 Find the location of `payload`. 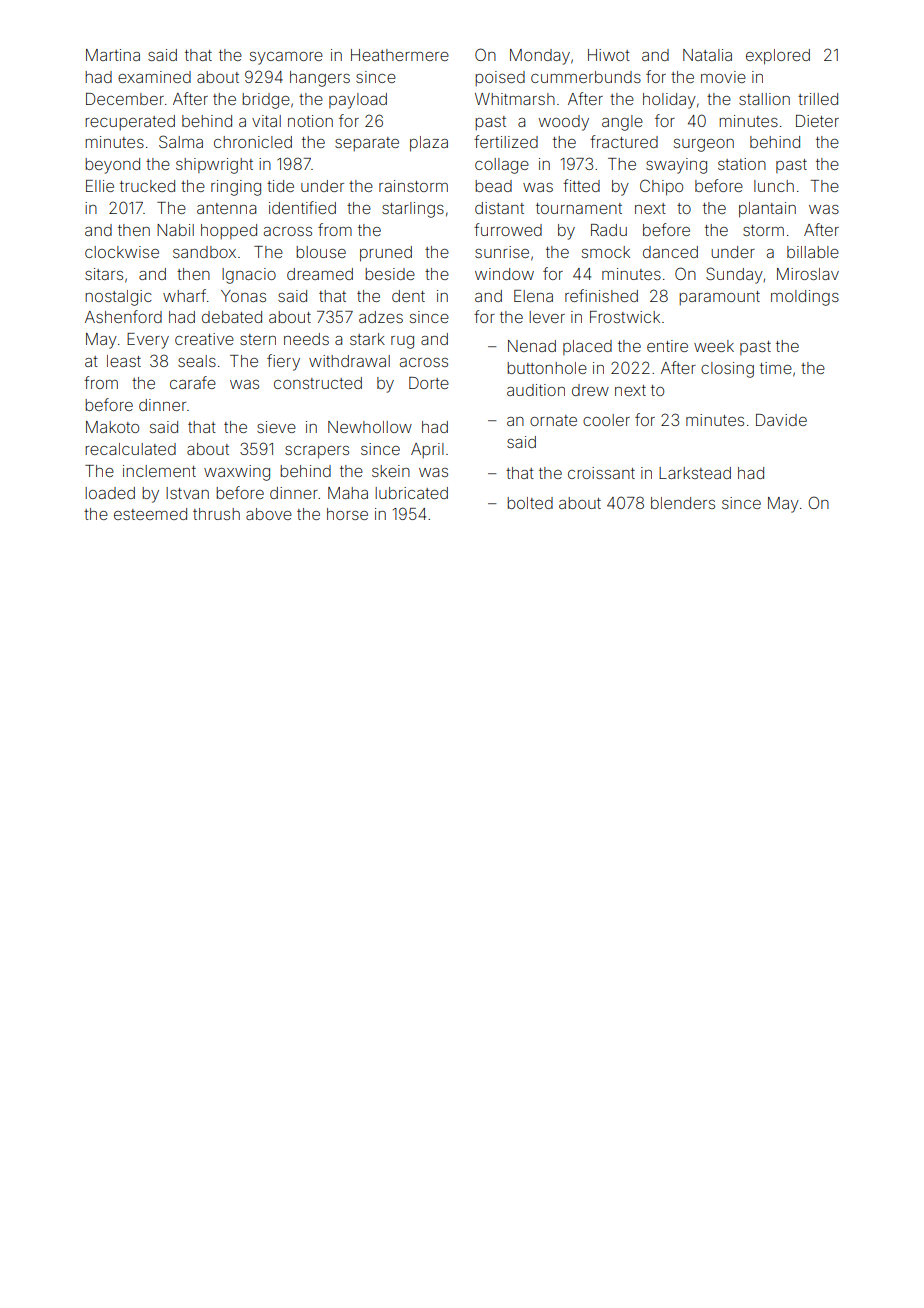

payload is located at coordinates (358, 101).
